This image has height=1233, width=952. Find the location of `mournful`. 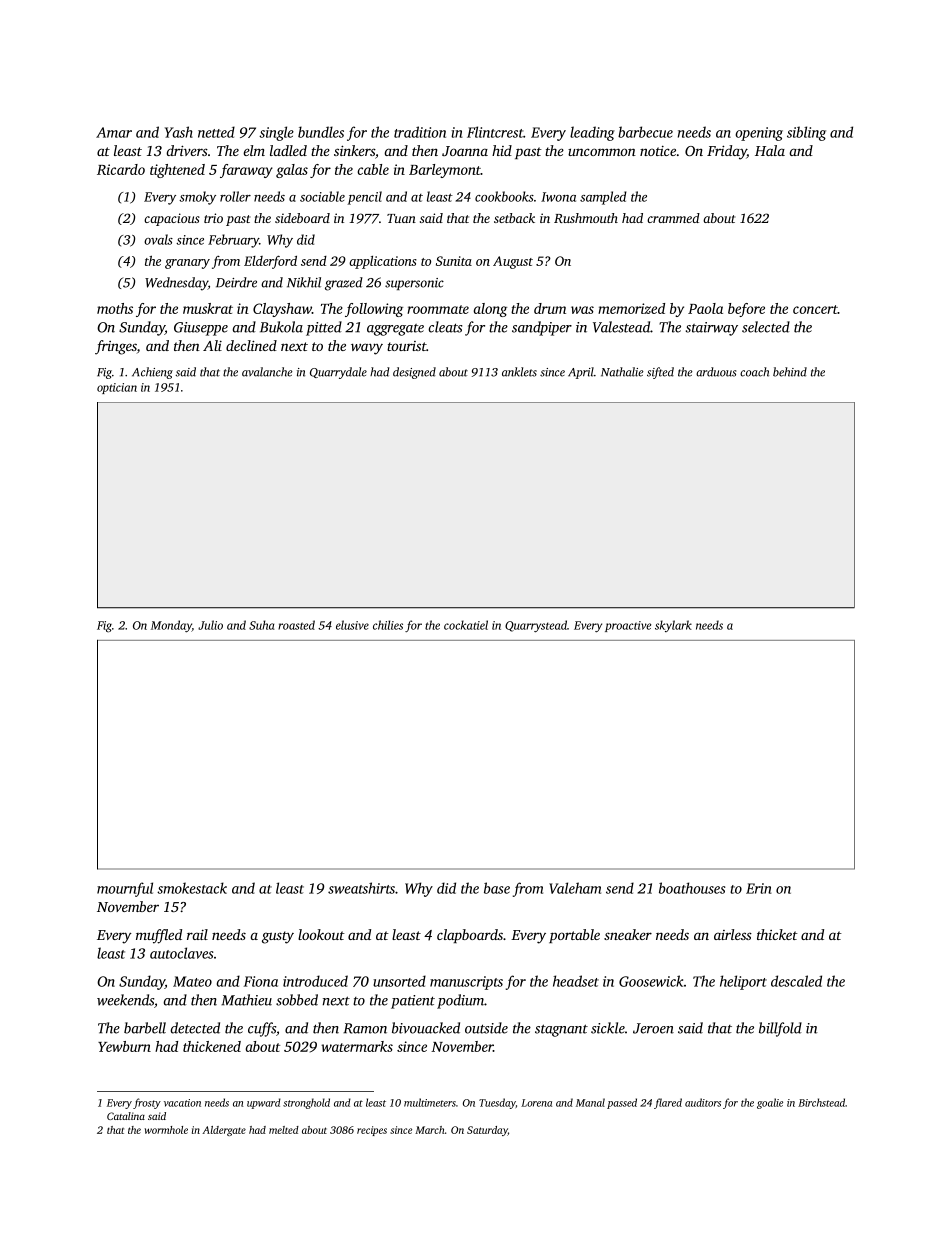

mournful is located at coordinates (125, 889).
